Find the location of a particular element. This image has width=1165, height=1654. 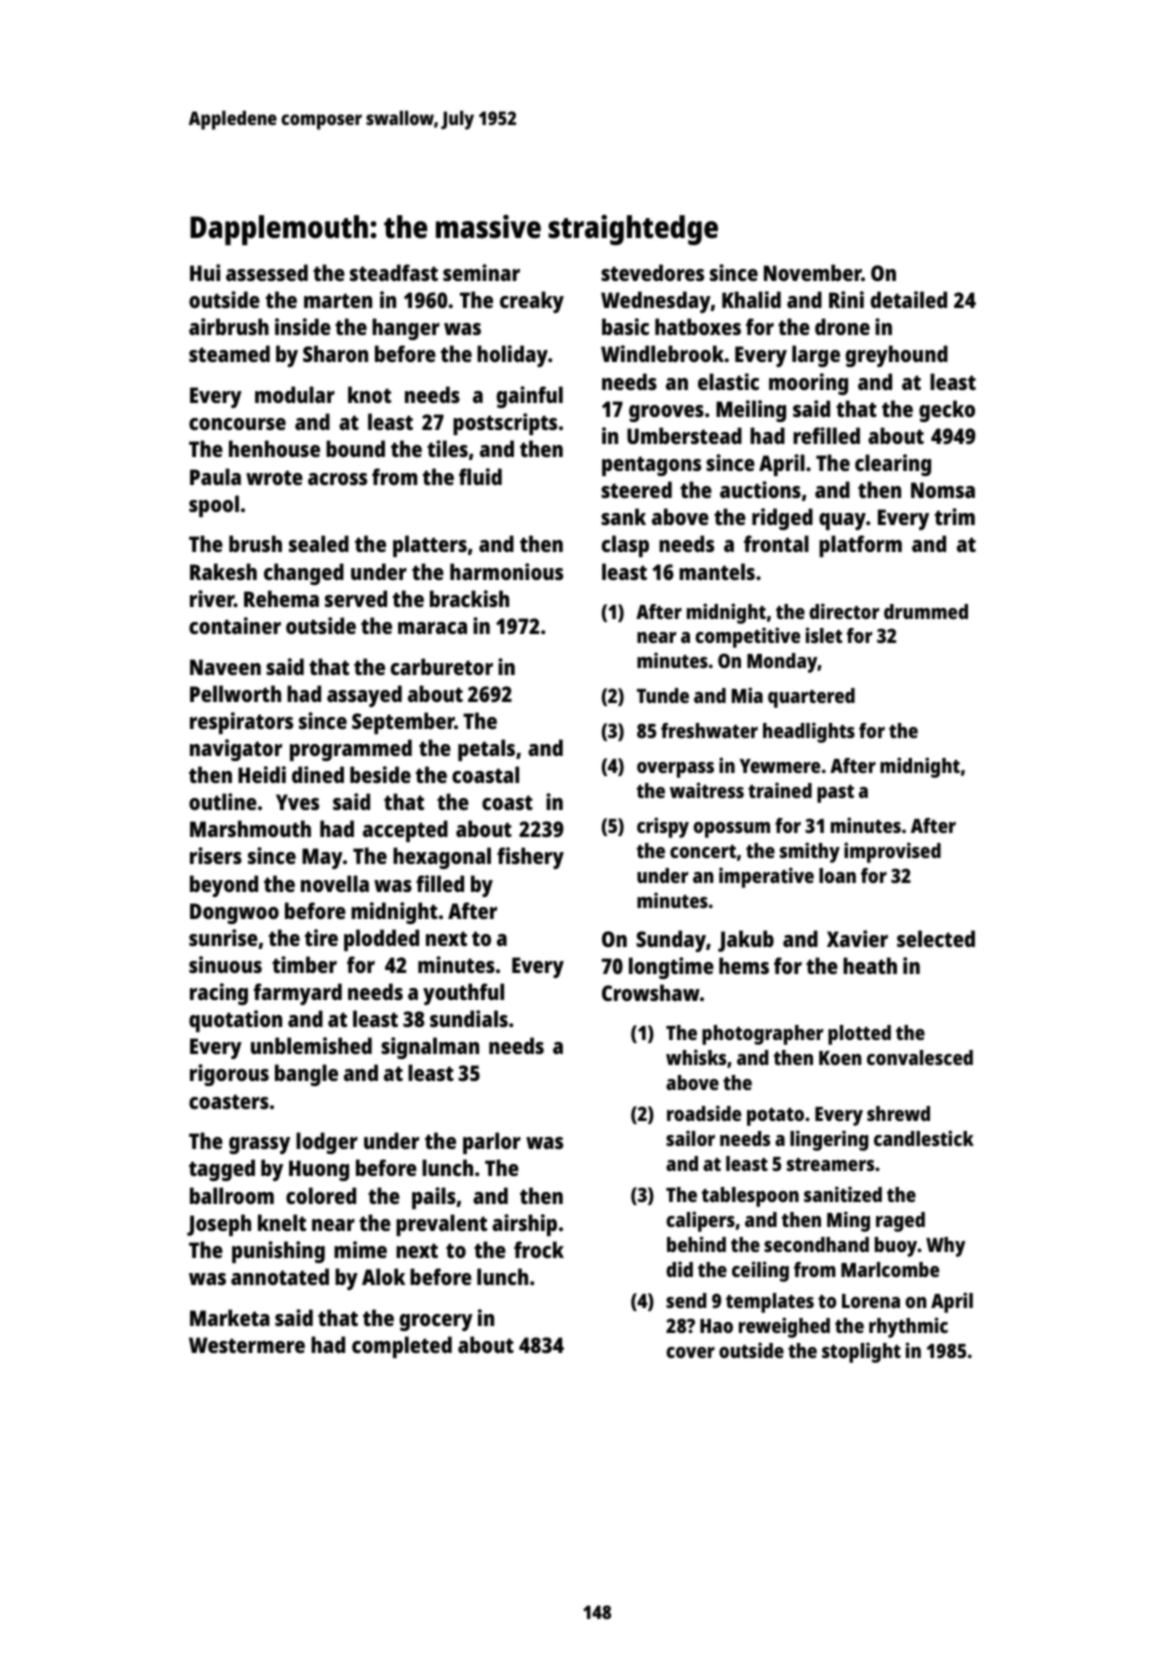

steamed is located at coordinates (229, 353).
